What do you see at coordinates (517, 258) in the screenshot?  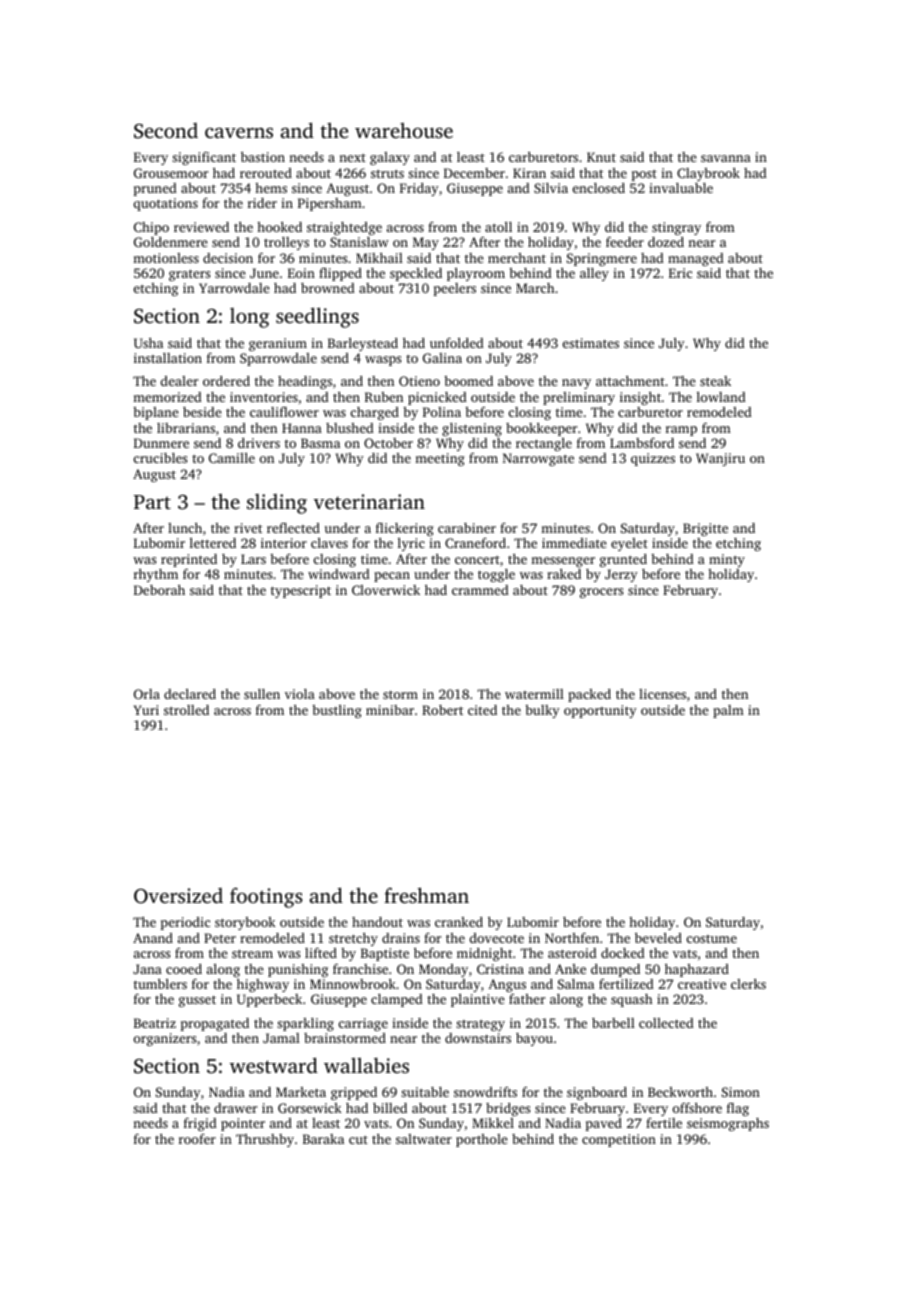 I see `merchant` at bounding box center [517, 258].
